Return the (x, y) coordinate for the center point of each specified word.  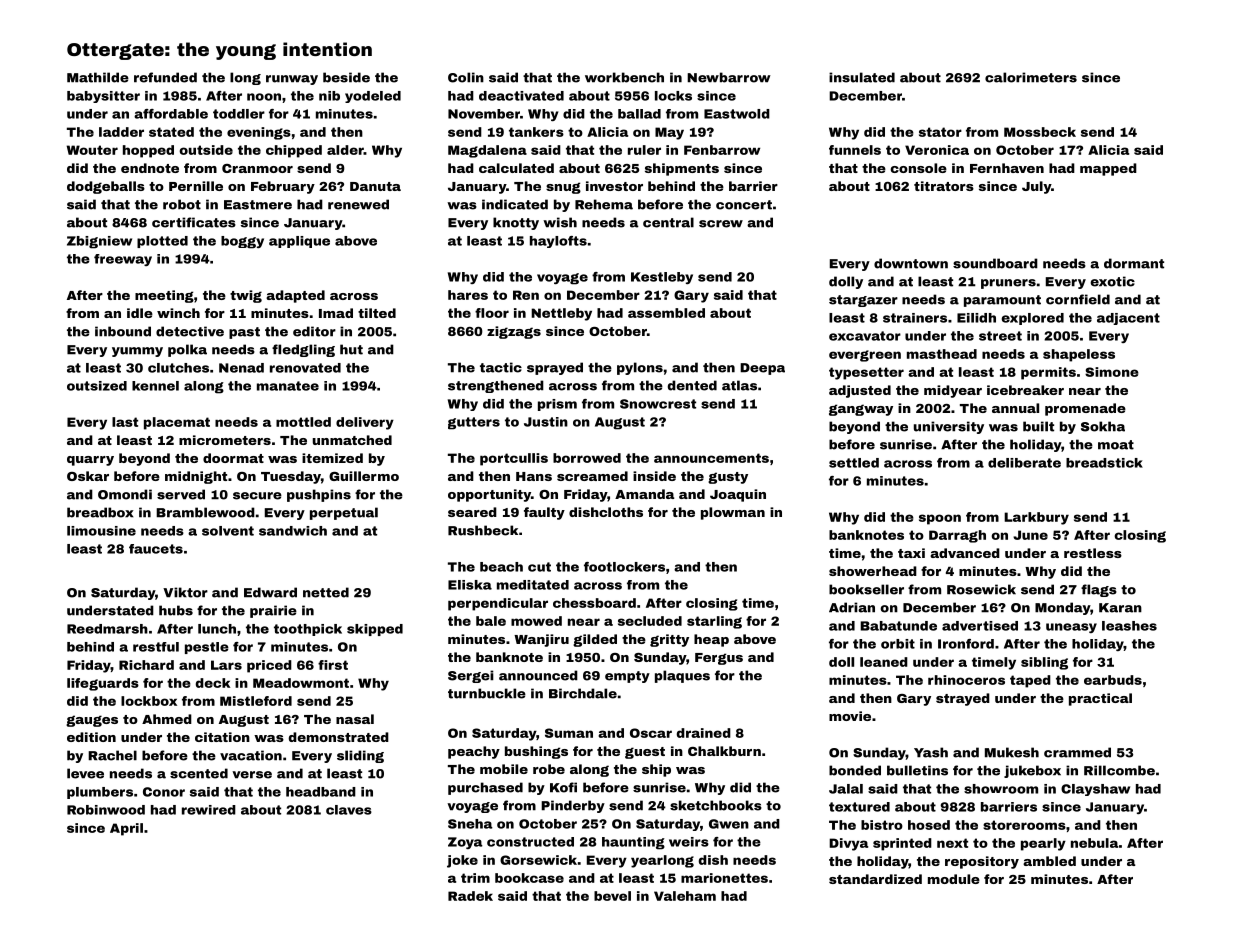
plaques (682, 676)
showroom (1001, 789)
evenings (259, 133)
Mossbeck (1040, 132)
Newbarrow (729, 77)
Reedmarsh (107, 629)
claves (349, 810)
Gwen (729, 824)
